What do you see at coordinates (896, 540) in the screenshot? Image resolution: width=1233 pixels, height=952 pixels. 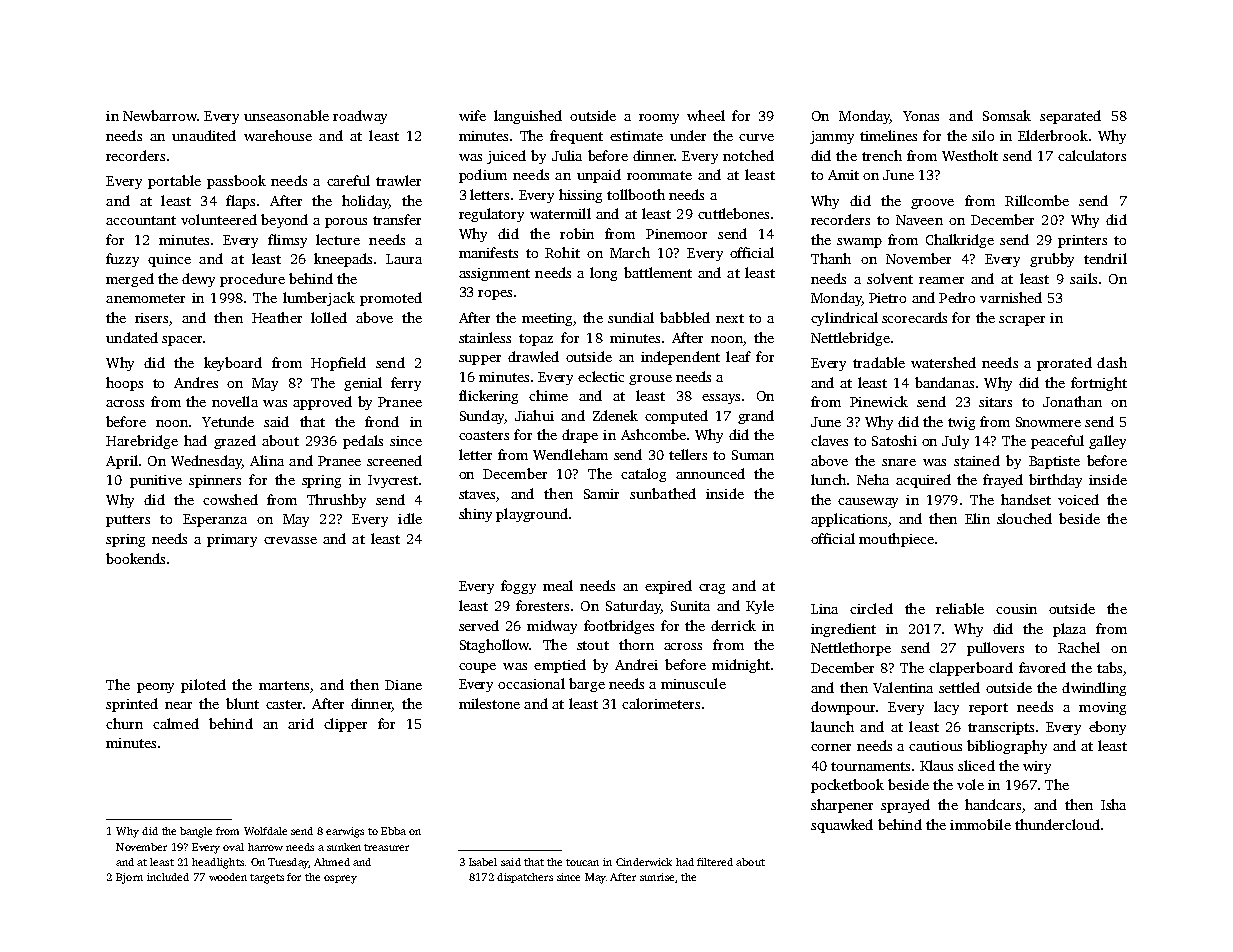 I see `mouthpiece` at bounding box center [896, 540].
